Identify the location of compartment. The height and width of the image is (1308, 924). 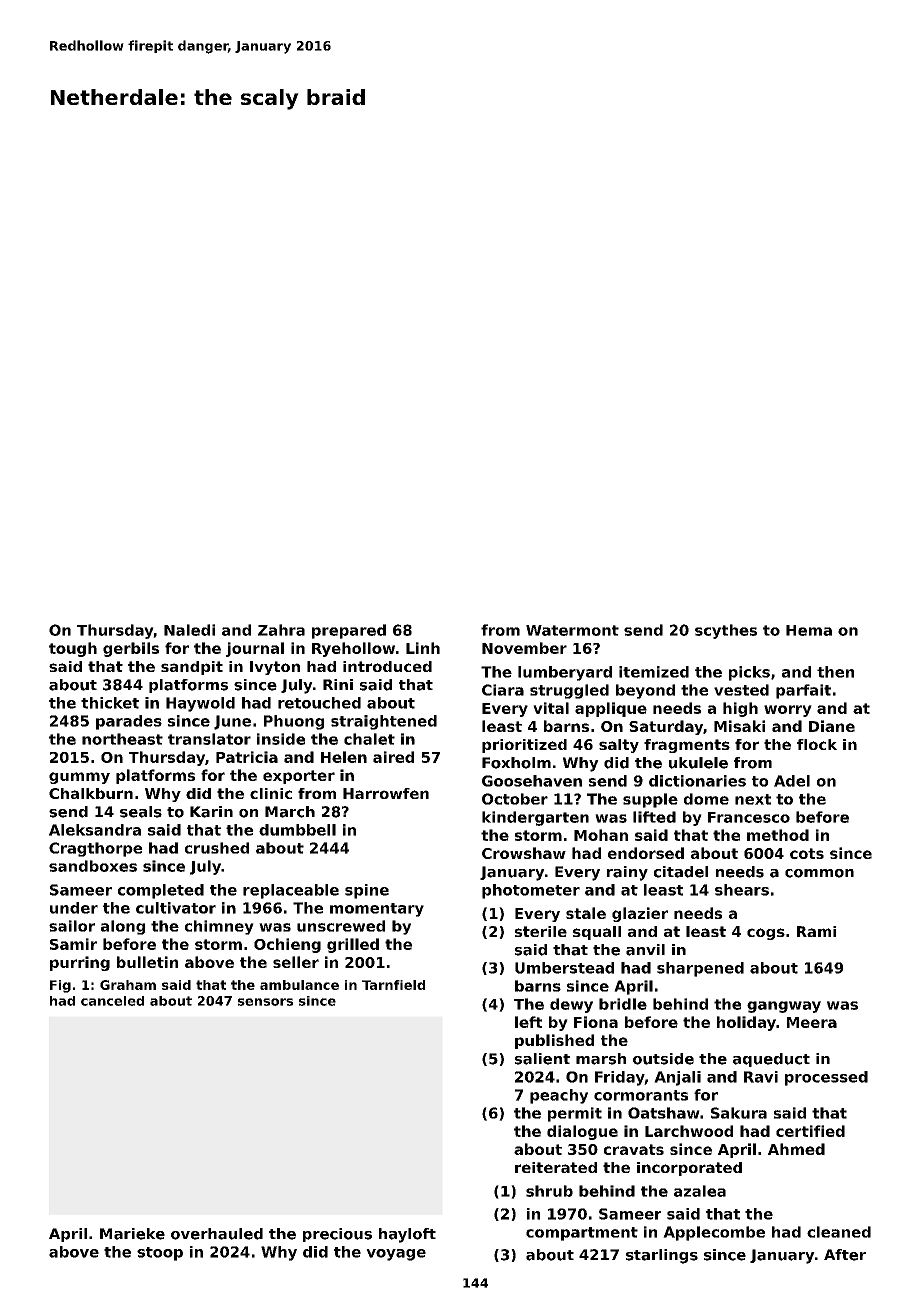
(582, 1234).
